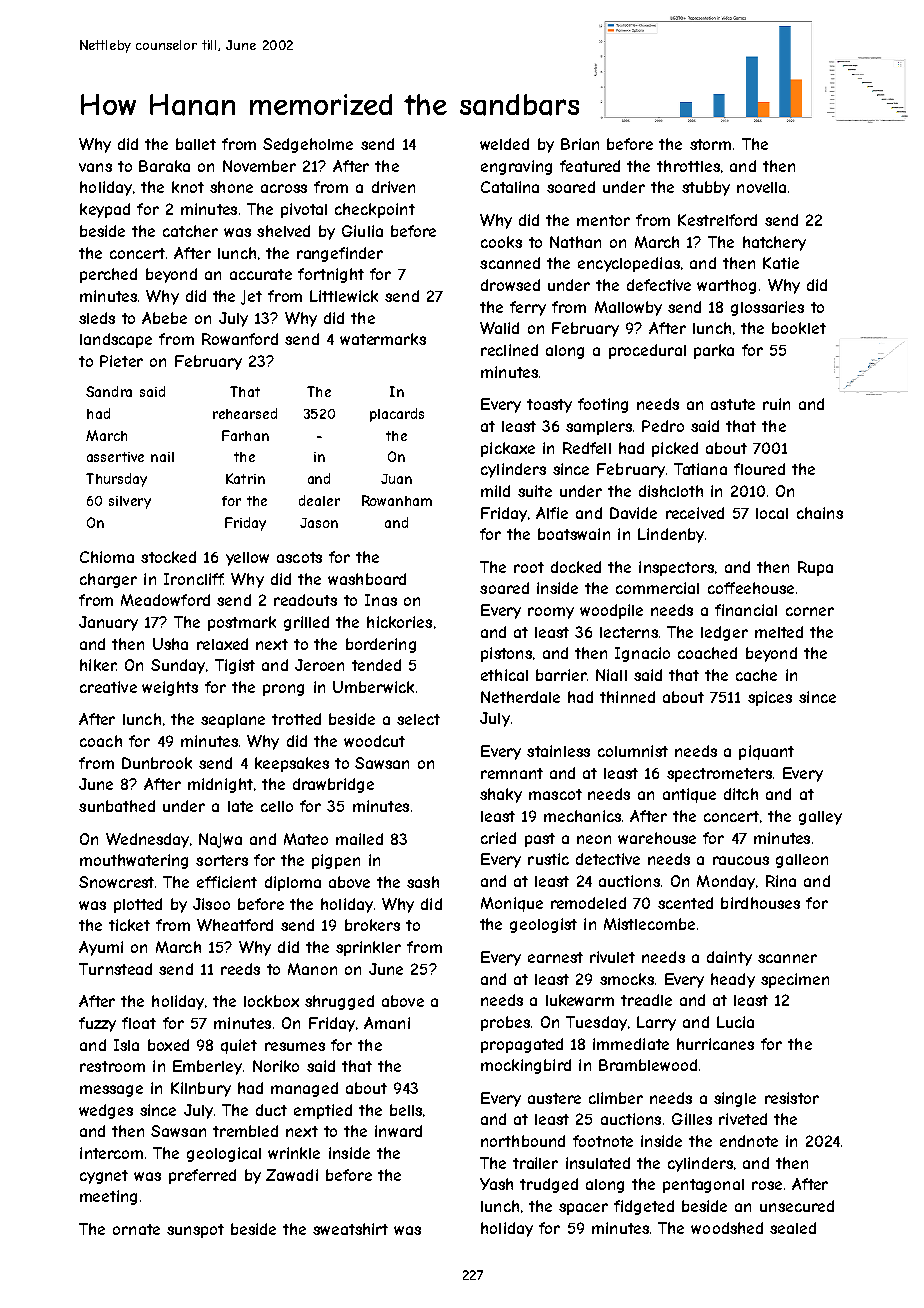  I want to click on storm, so click(710, 144).
